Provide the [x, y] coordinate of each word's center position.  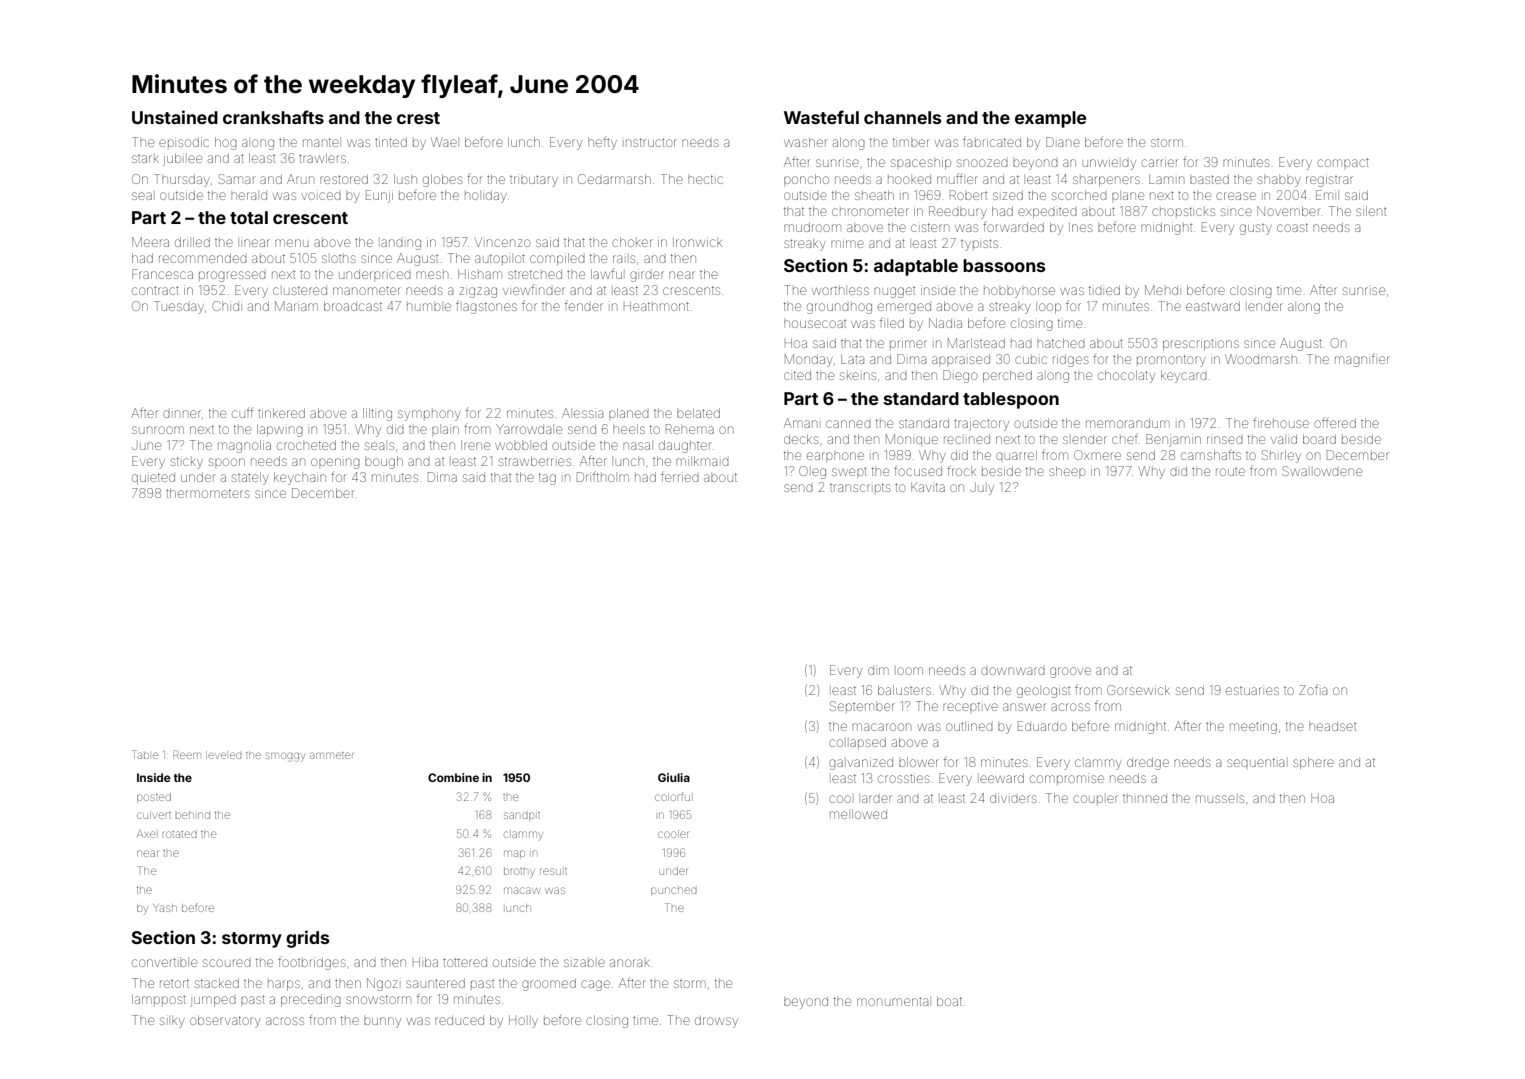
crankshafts [273, 117]
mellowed [858, 814]
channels [902, 117]
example [1050, 119]
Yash [165, 908]
